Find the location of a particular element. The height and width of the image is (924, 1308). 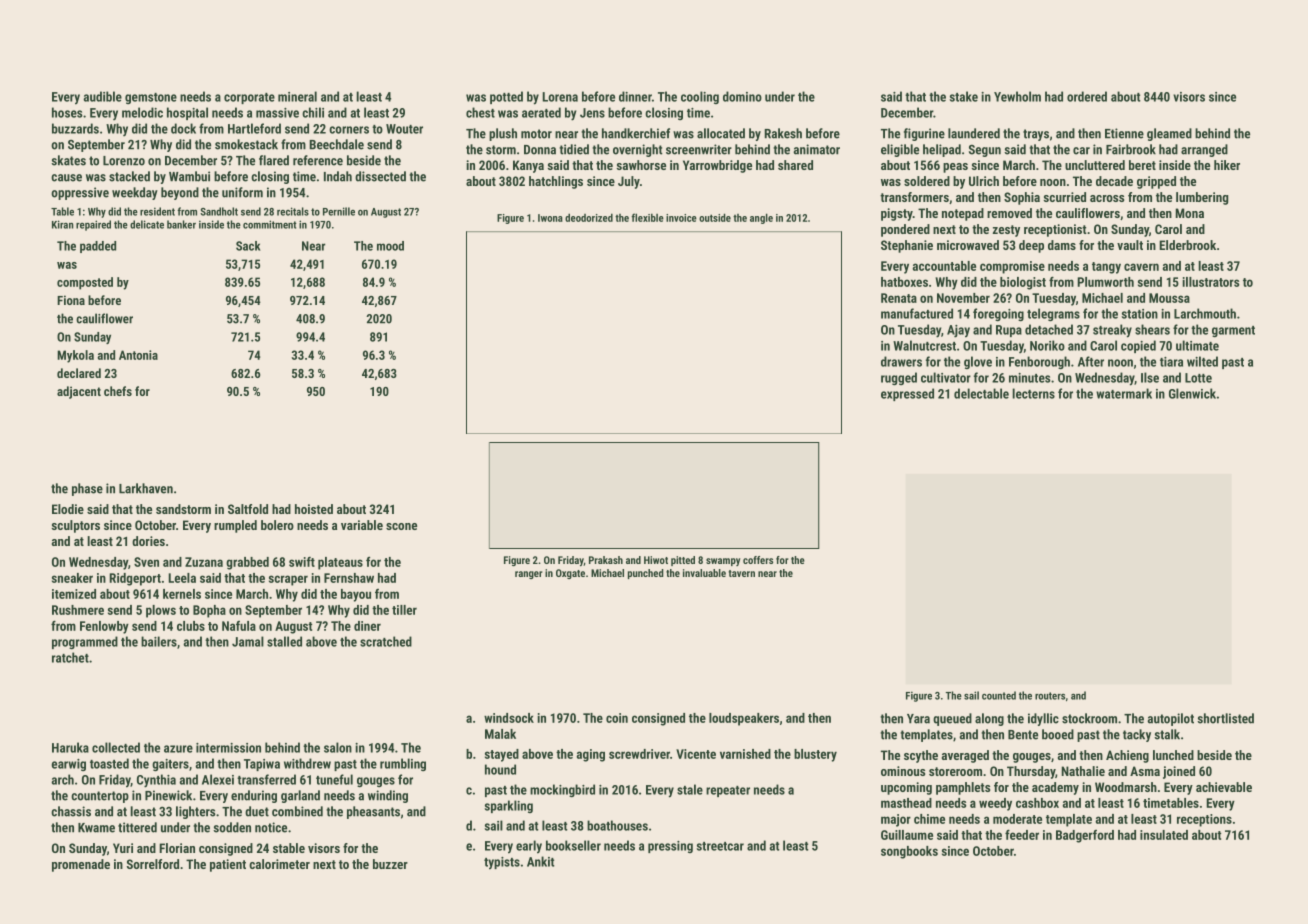

drawers is located at coordinates (901, 361).
